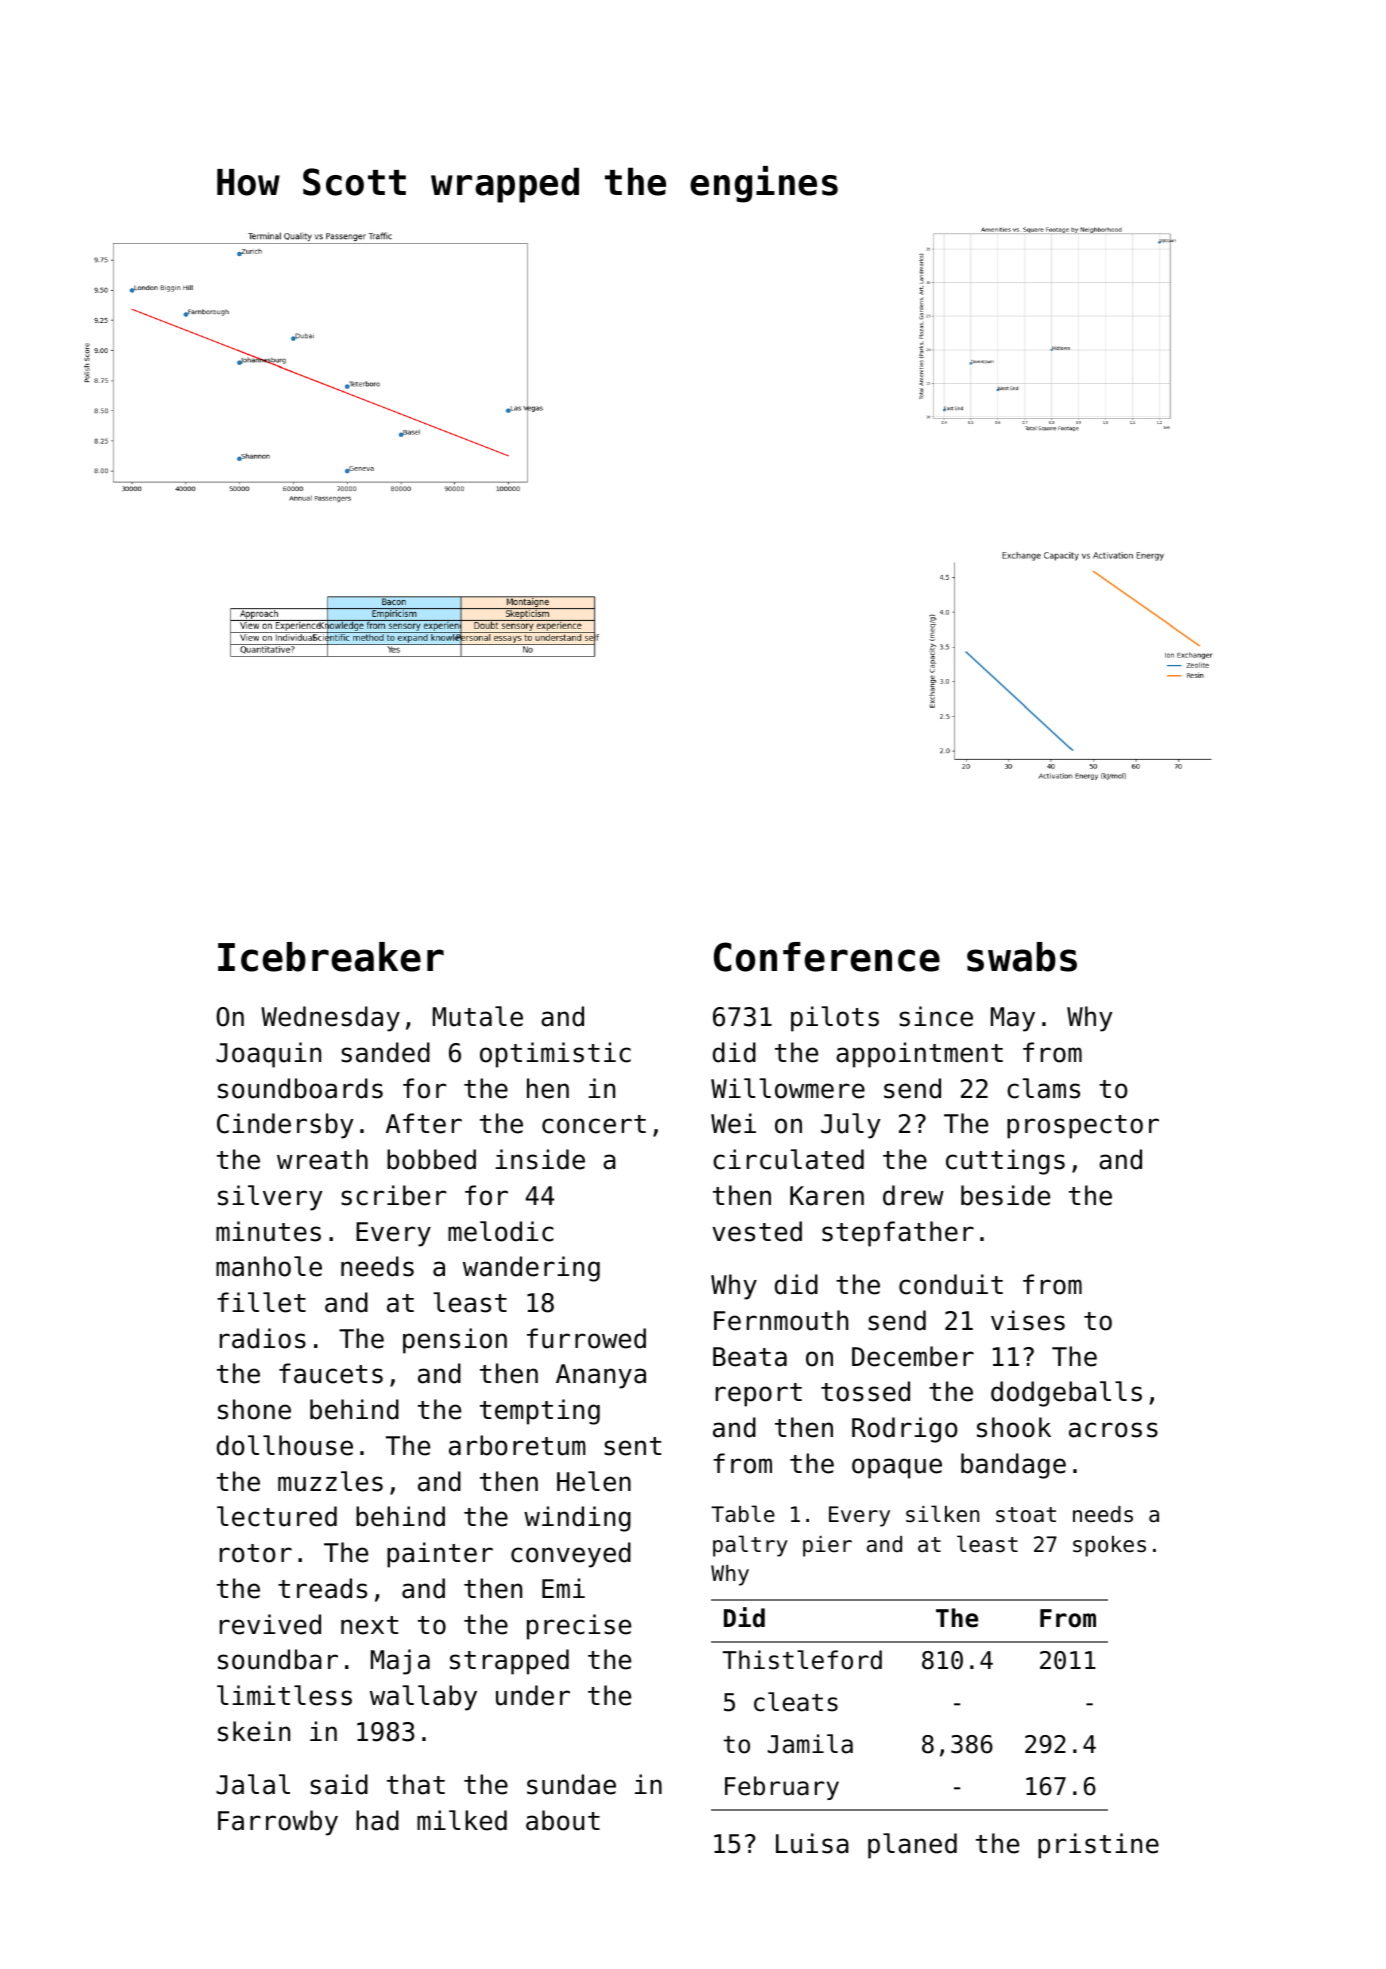  I want to click on conveyed, so click(571, 1555).
